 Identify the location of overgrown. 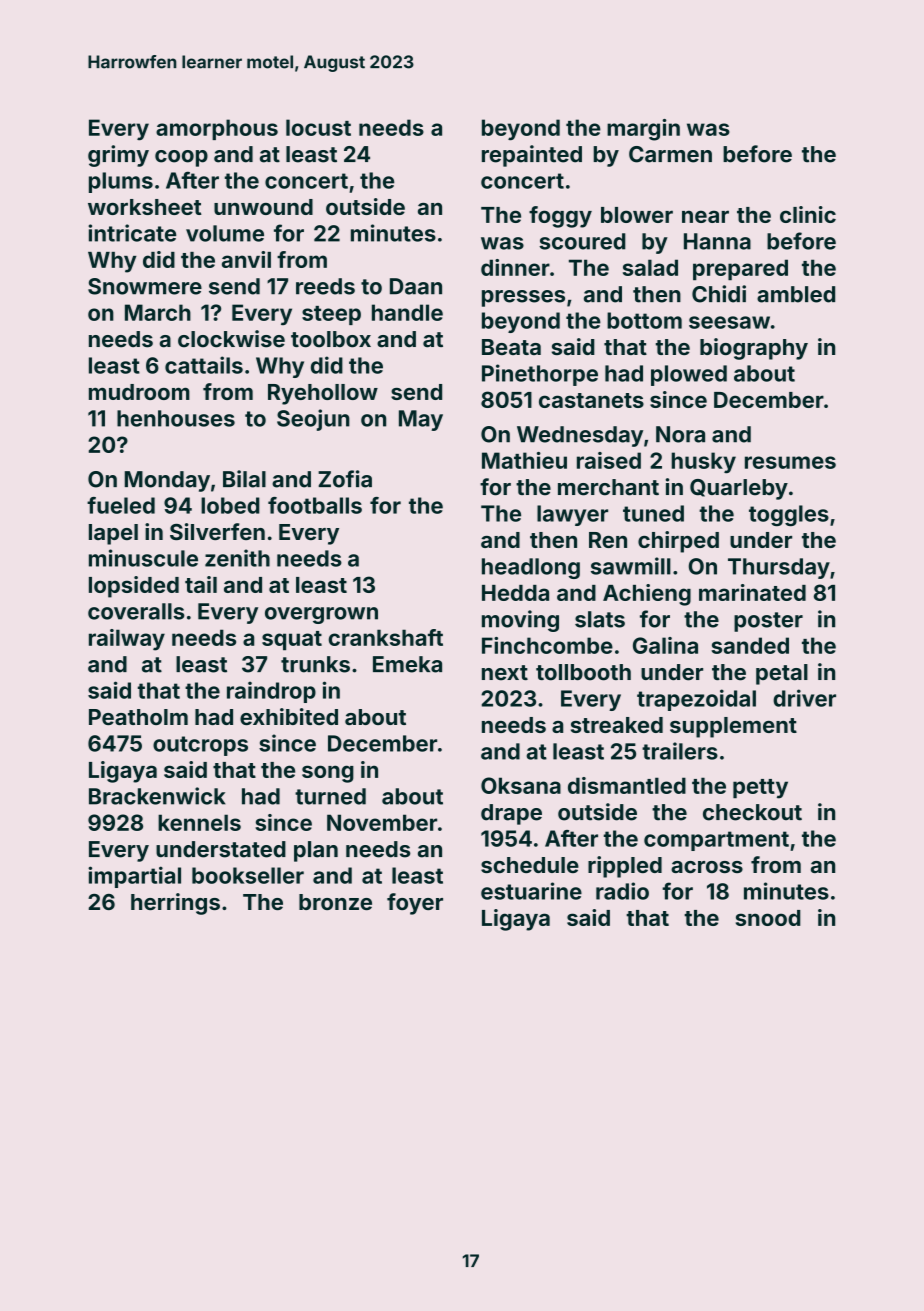
(321, 615).
